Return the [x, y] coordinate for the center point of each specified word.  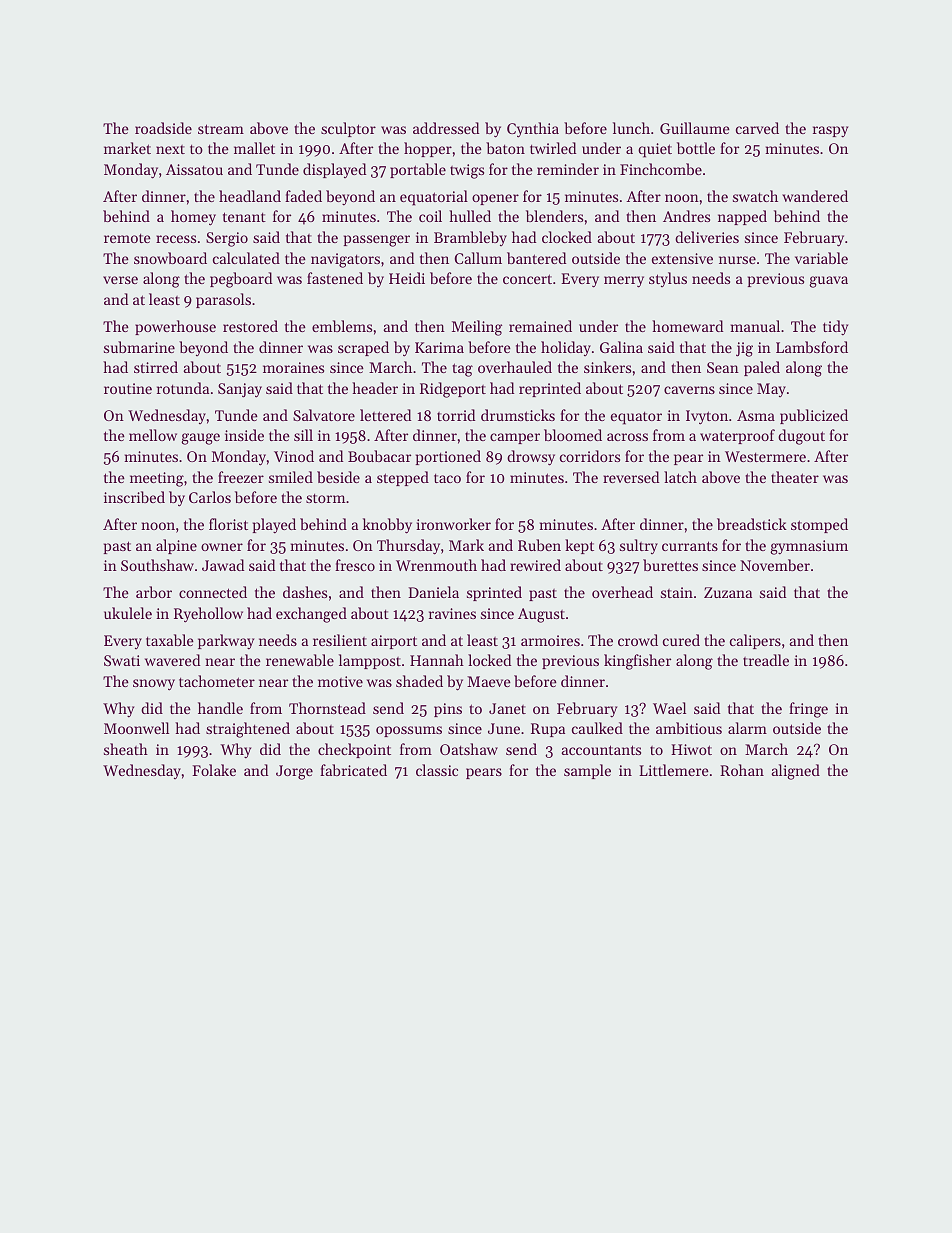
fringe [808, 710]
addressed [446, 128]
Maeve [489, 681]
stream [221, 129]
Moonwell [136, 728]
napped [742, 217]
